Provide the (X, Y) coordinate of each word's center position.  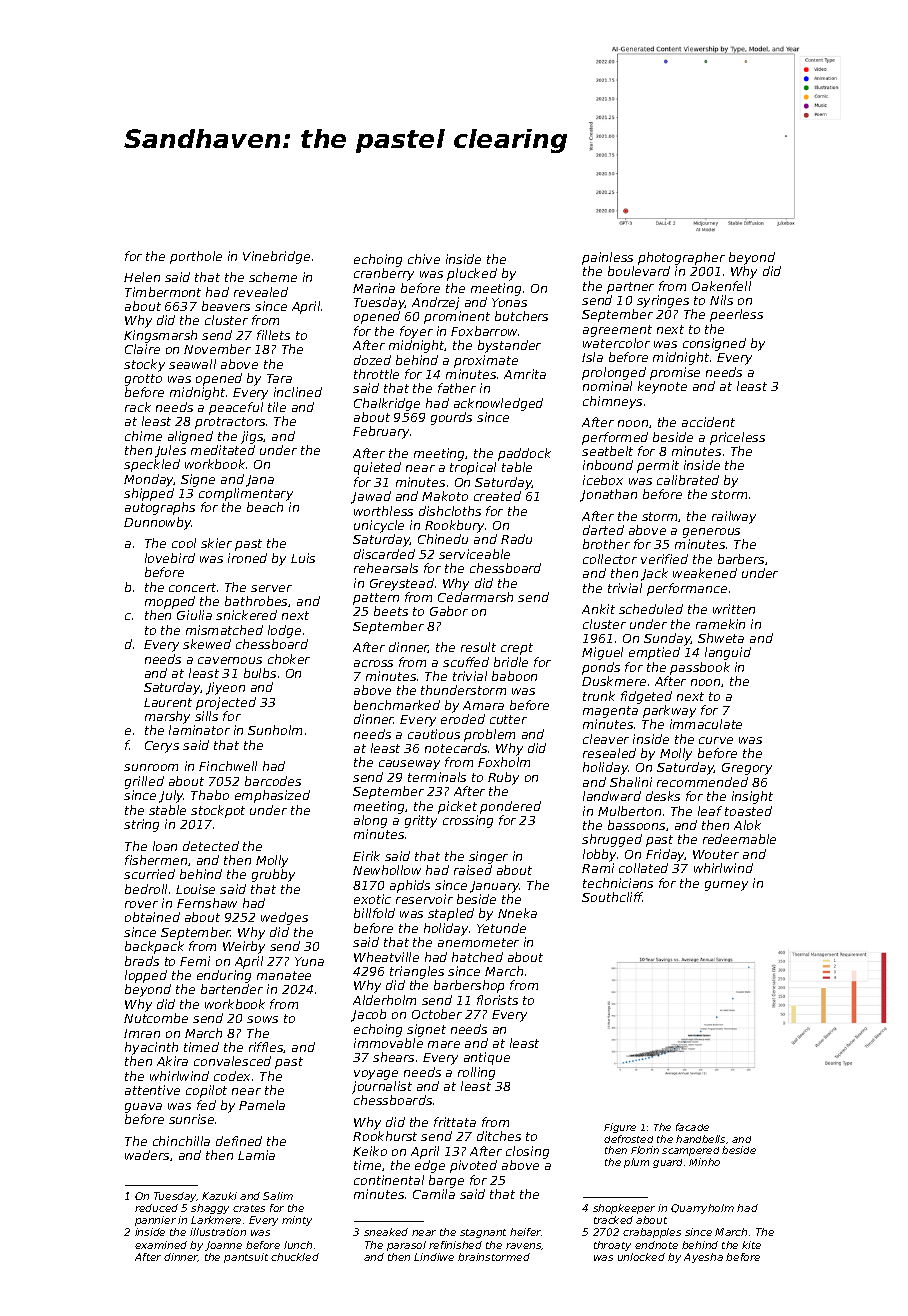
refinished (455, 1245)
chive (424, 259)
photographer (681, 258)
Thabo (210, 795)
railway (734, 517)
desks (663, 796)
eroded (463, 719)
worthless (383, 511)
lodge (284, 631)
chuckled (295, 1257)
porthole (196, 257)
